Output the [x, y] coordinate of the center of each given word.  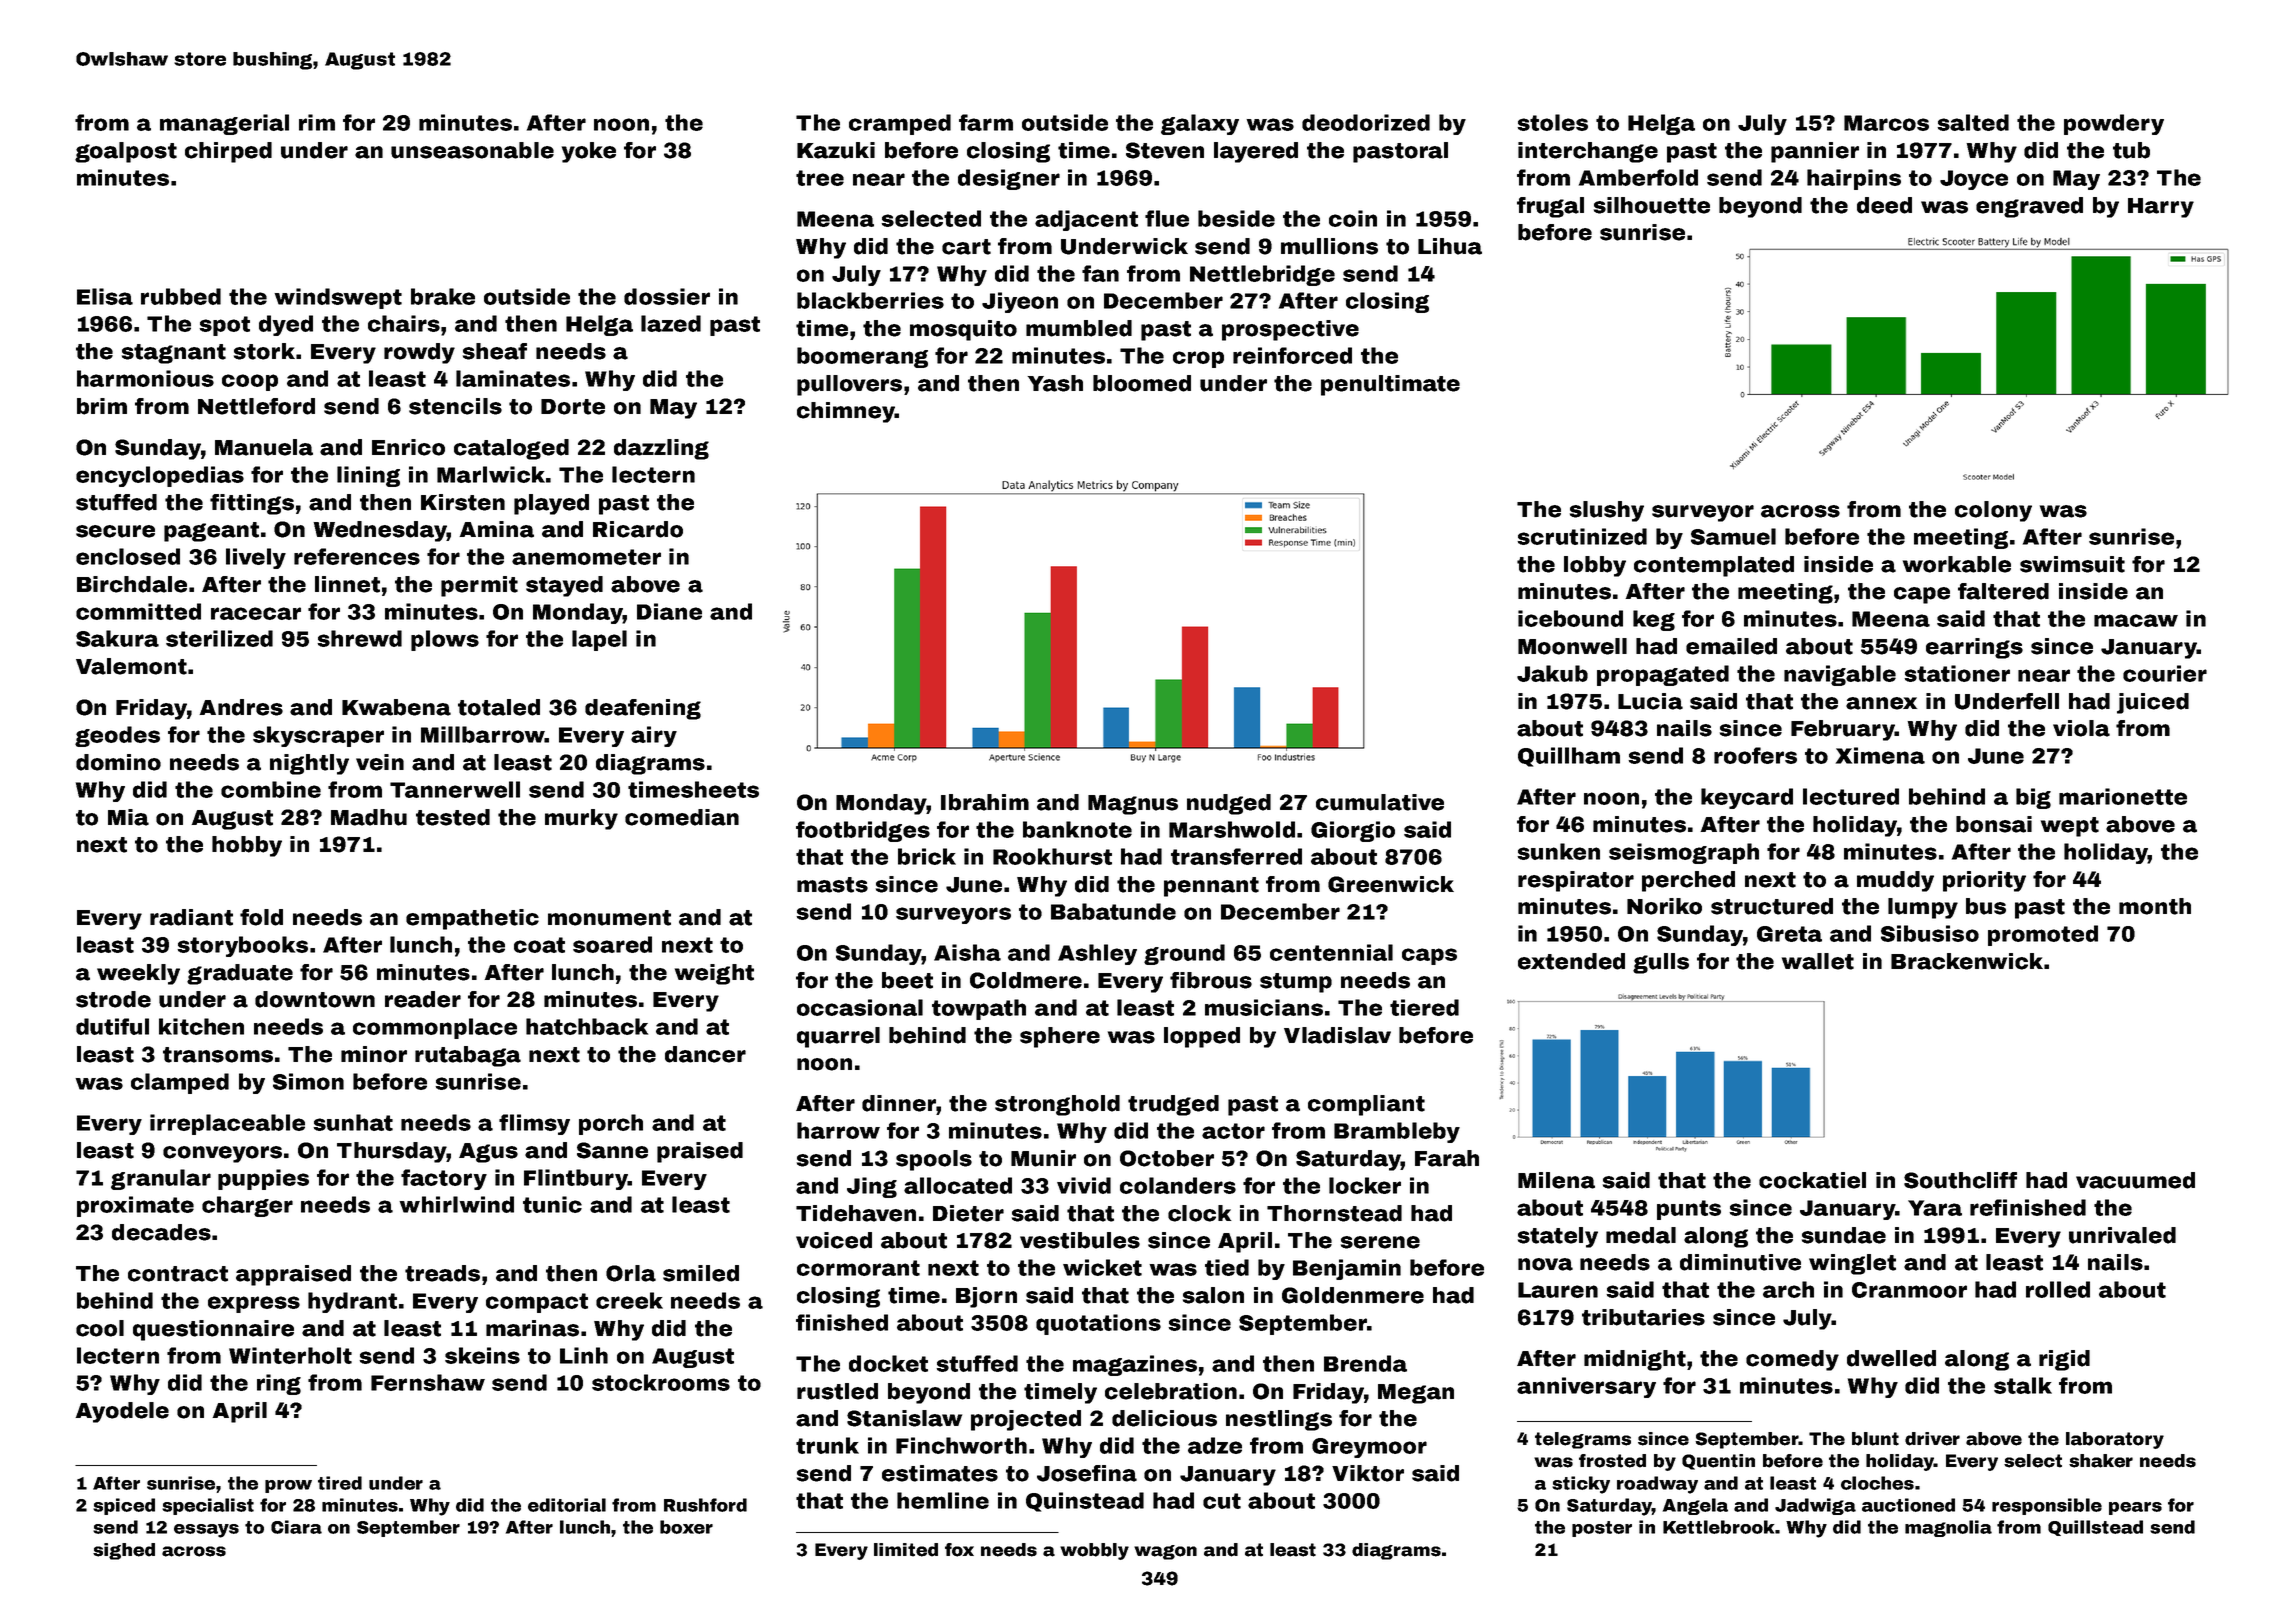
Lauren [1558, 1290]
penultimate [1390, 385]
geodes [117, 736]
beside [1236, 218]
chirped [228, 152]
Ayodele [122, 1412]
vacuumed [2135, 1180]
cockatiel [1812, 1180]
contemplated [1714, 566]
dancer [705, 1054]
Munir [1043, 1158]
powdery [2114, 124]
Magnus [1133, 805]
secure [115, 531]
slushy [1607, 511]
